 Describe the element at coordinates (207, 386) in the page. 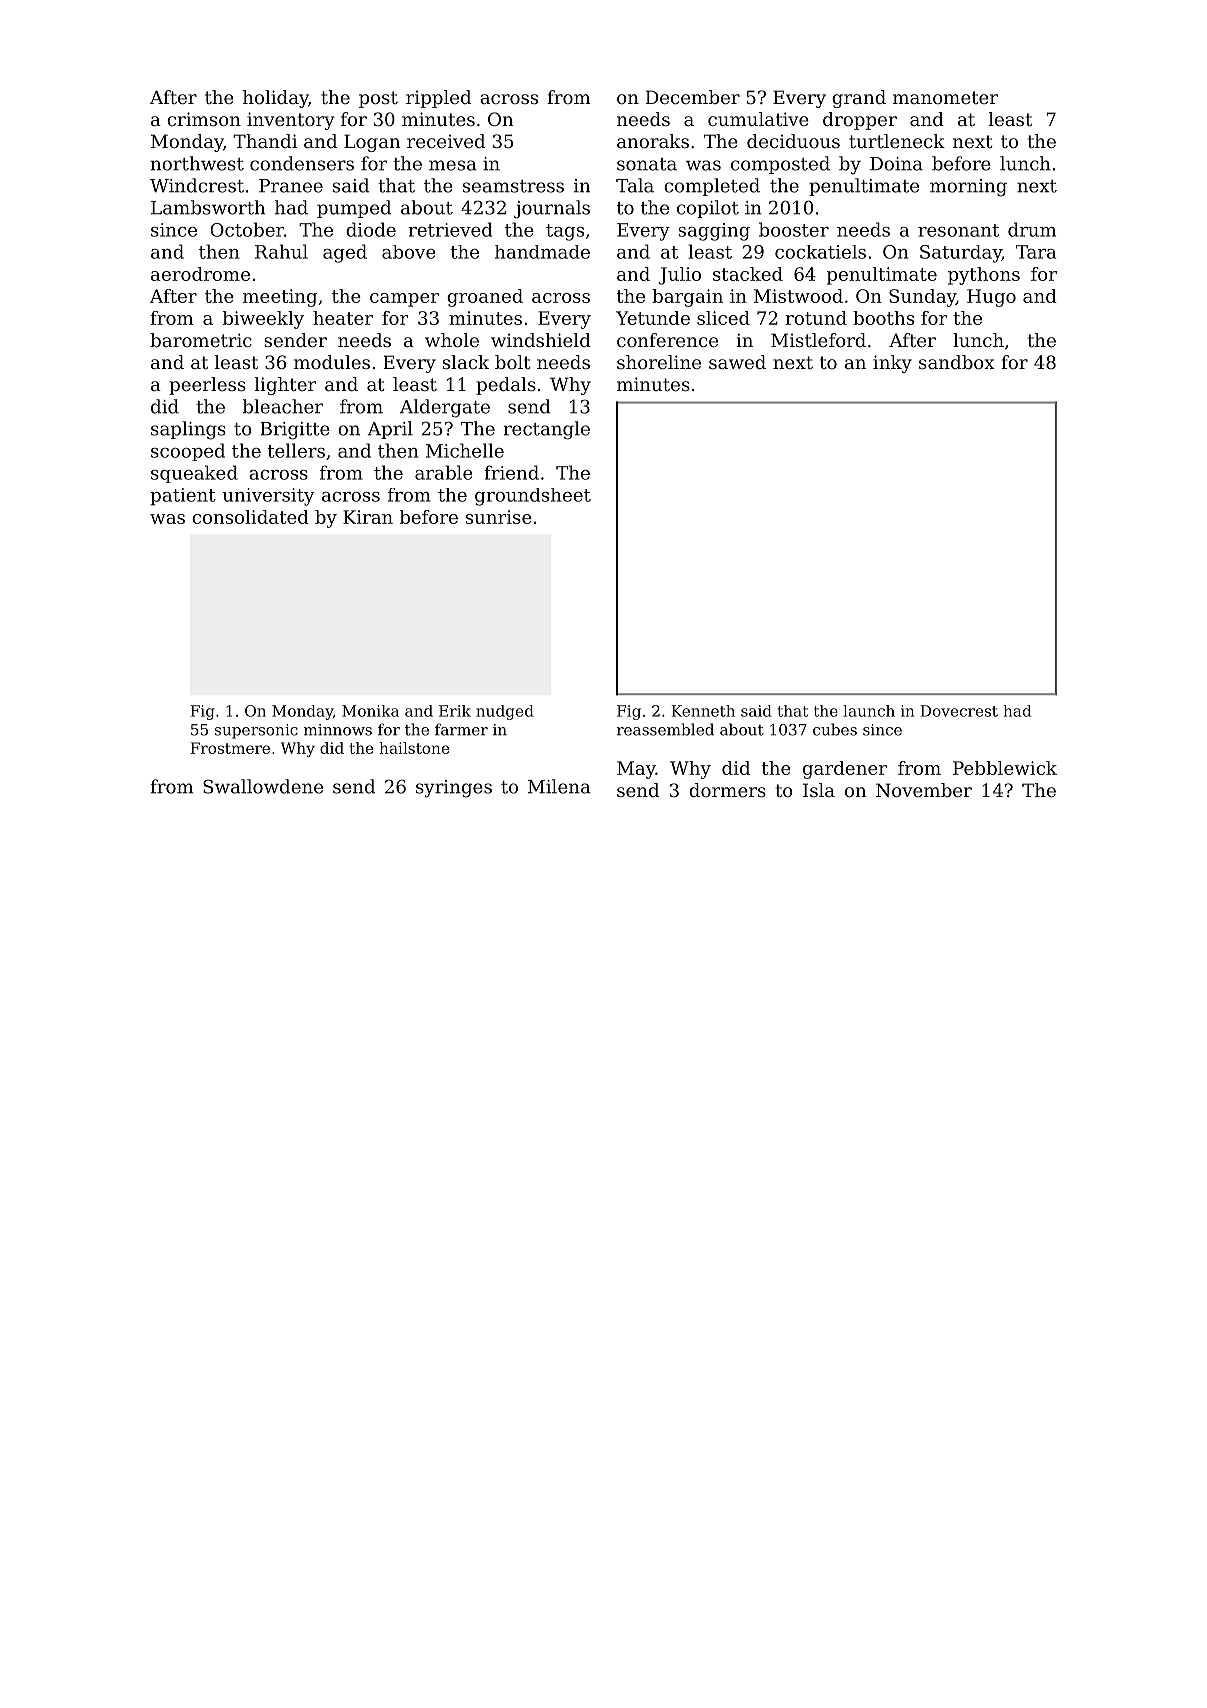

I see `peerless` at that location.
